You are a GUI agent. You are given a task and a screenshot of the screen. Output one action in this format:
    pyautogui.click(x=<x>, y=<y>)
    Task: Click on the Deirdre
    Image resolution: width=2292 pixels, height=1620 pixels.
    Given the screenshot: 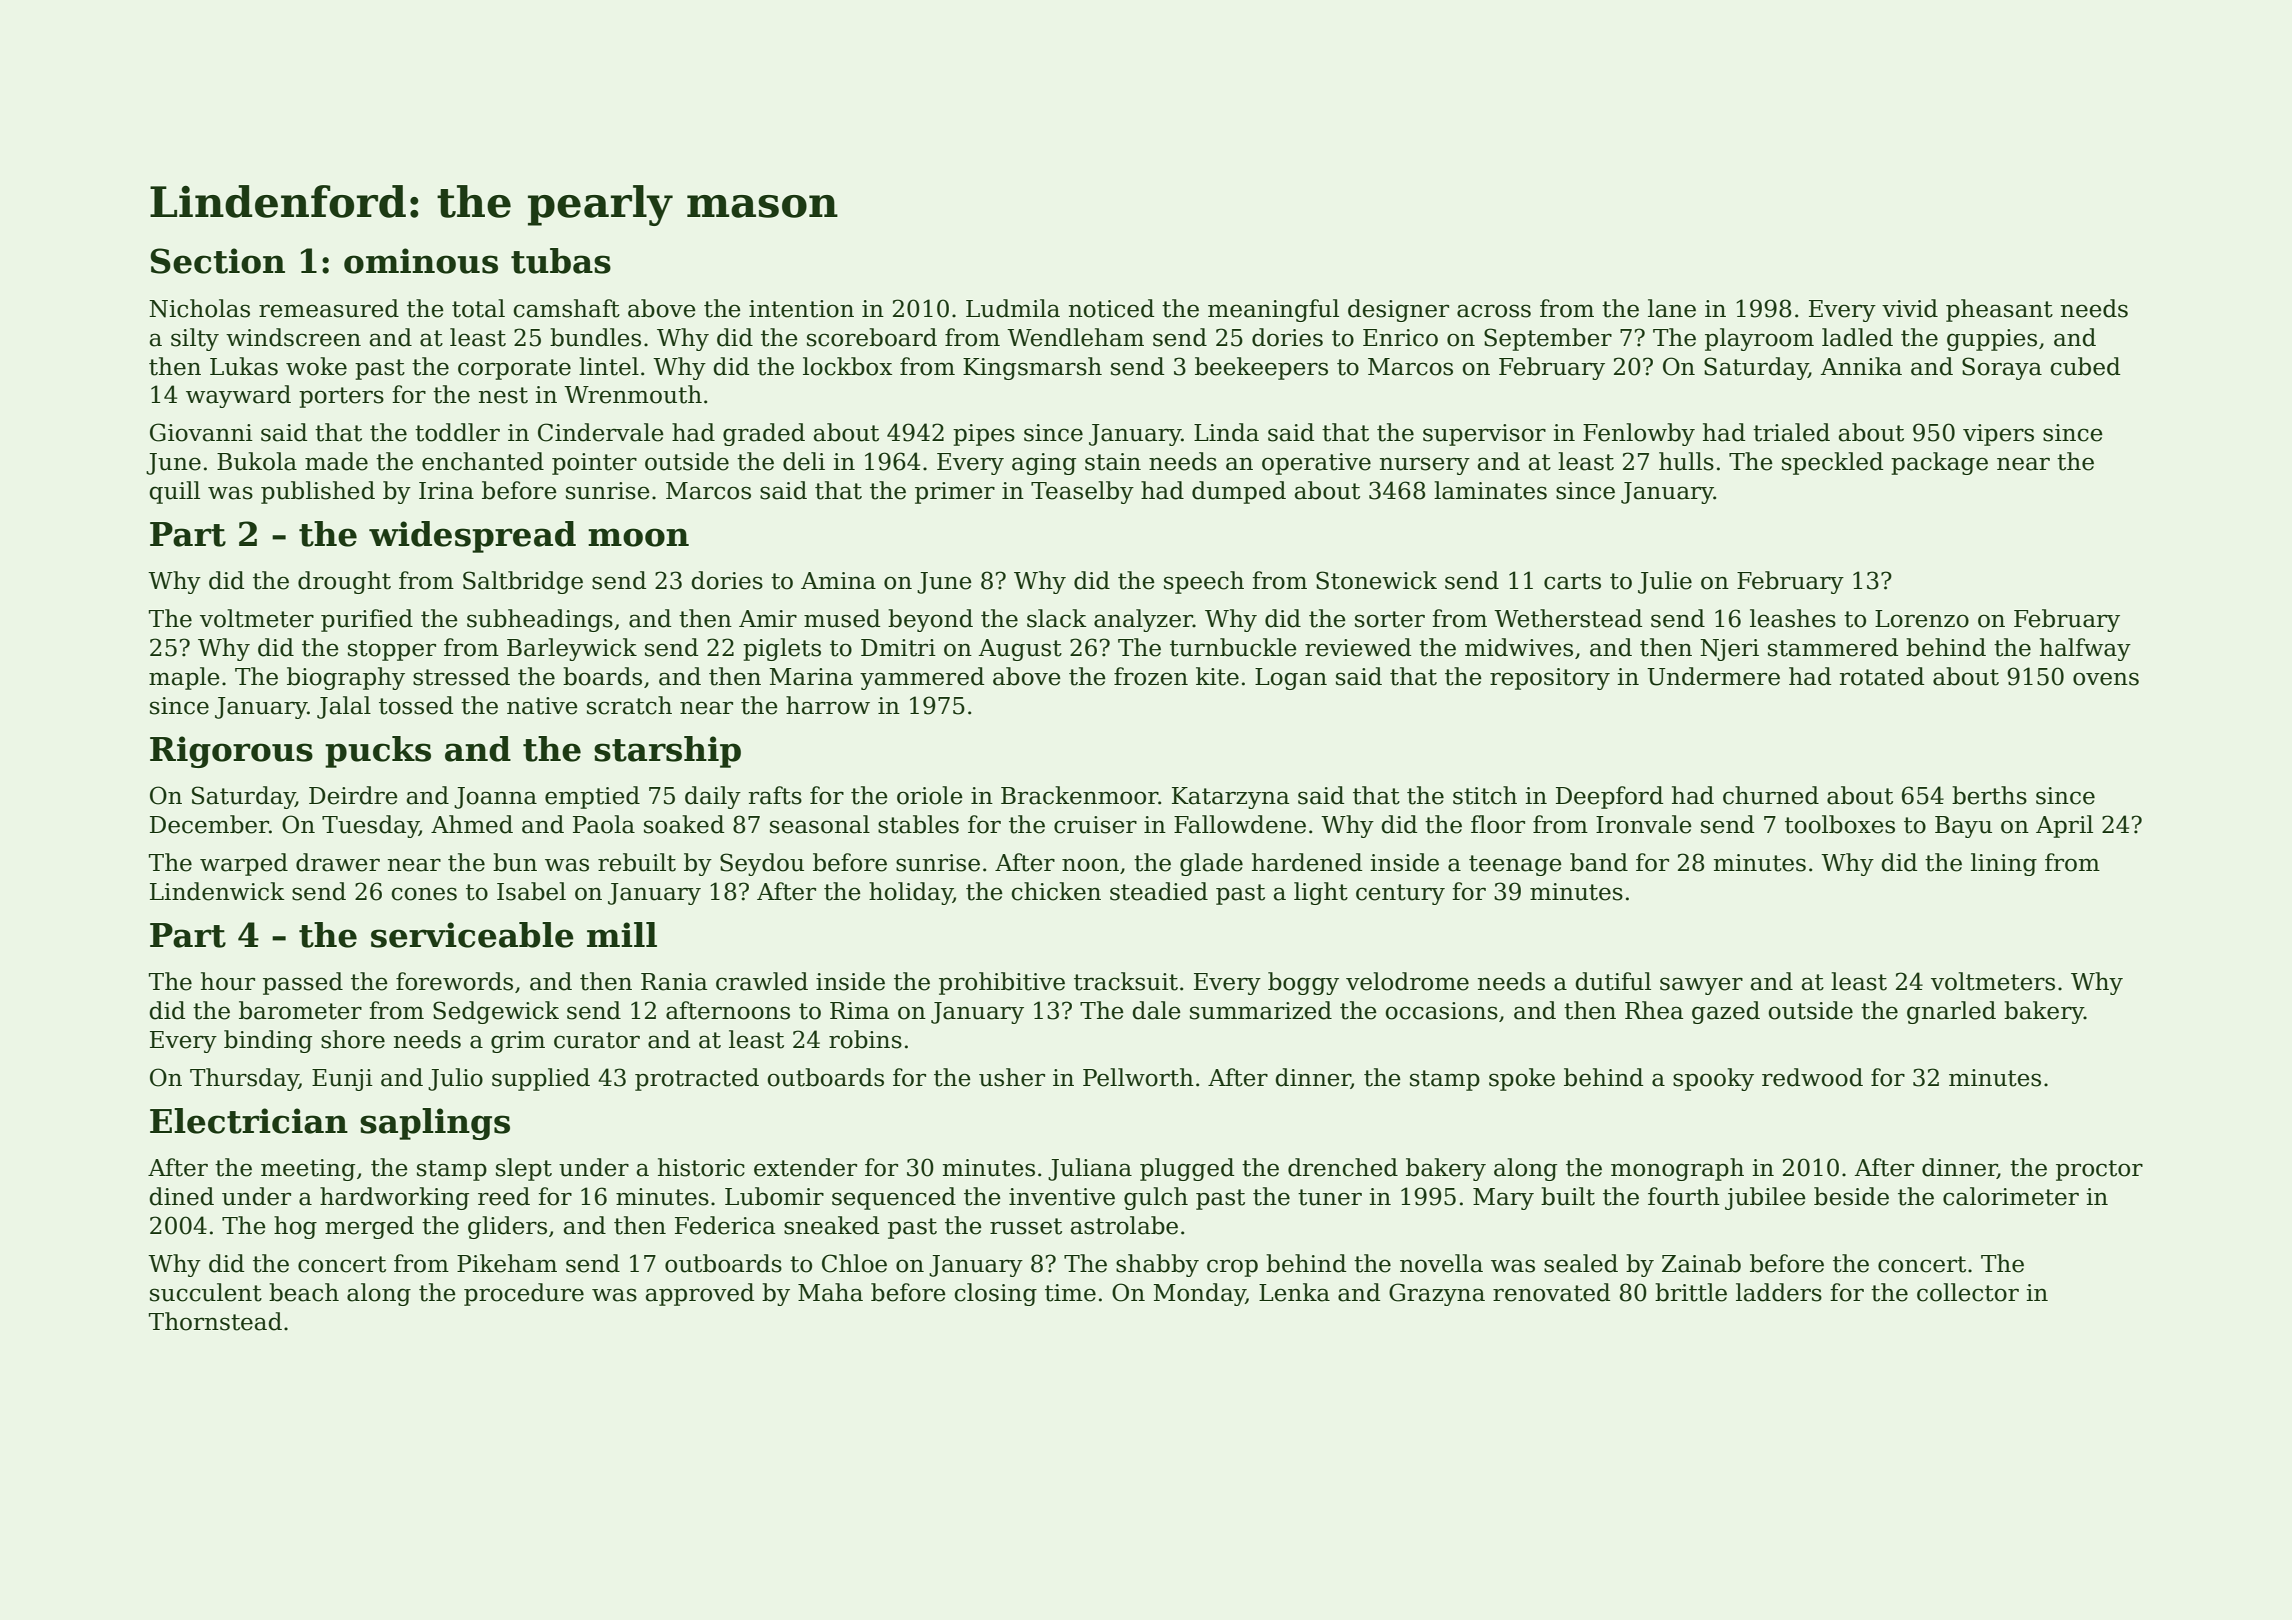 What is the action you would take?
    pyautogui.click(x=353, y=795)
